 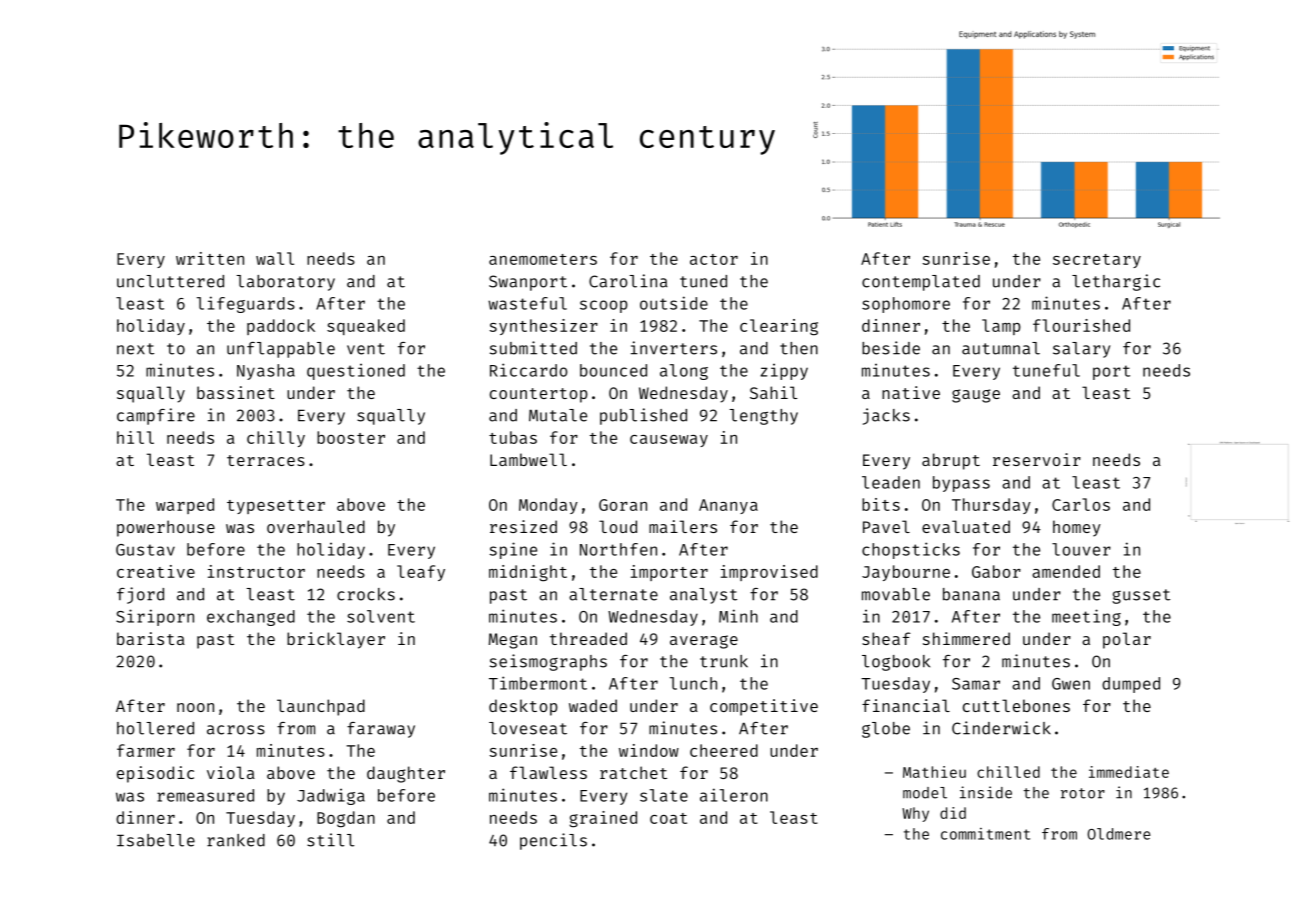 What do you see at coordinates (155, 774) in the document?
I see `episodic` at bounding box center [155, 774].
